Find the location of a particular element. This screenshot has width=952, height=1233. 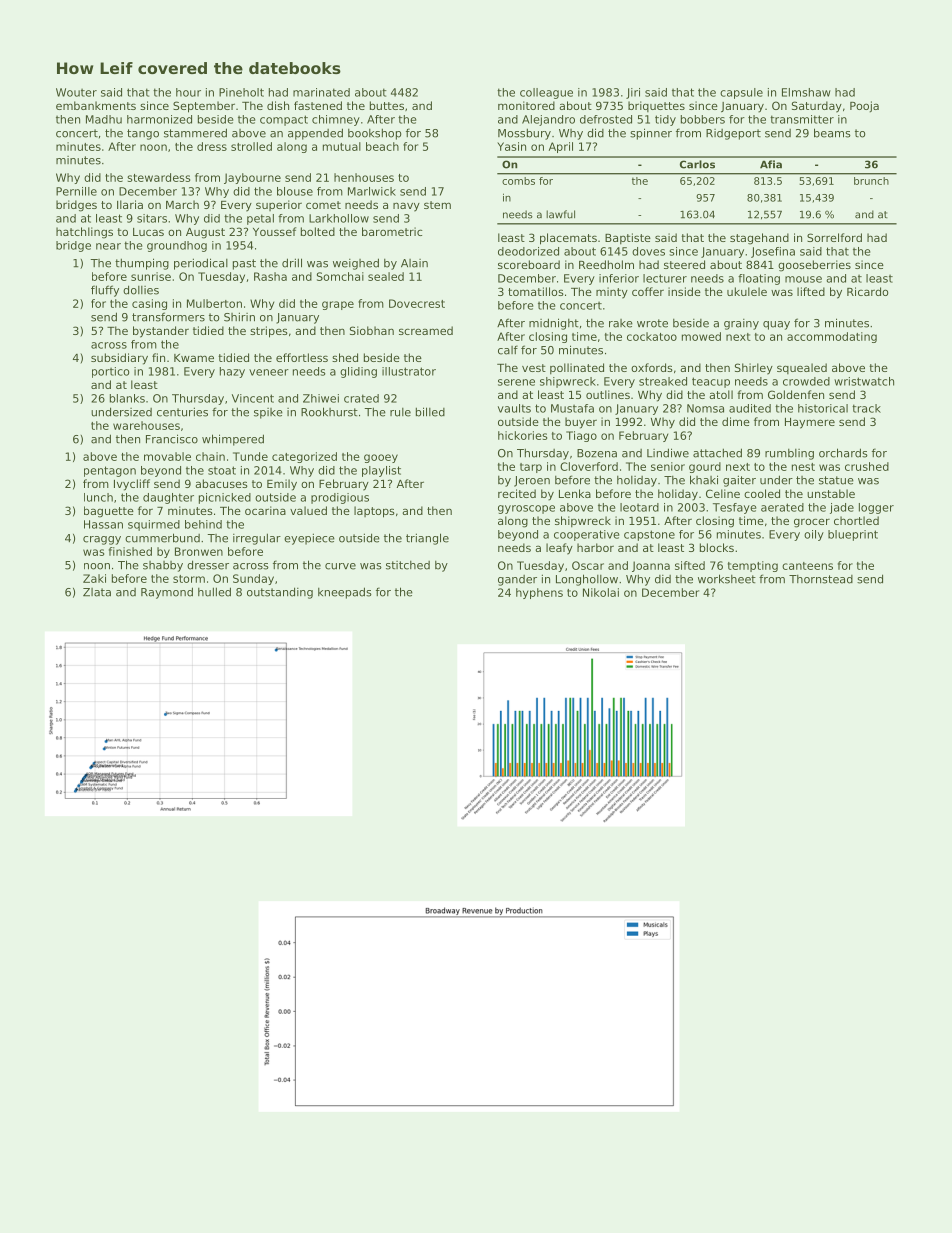

hour is located at coordinates (188, 92).
